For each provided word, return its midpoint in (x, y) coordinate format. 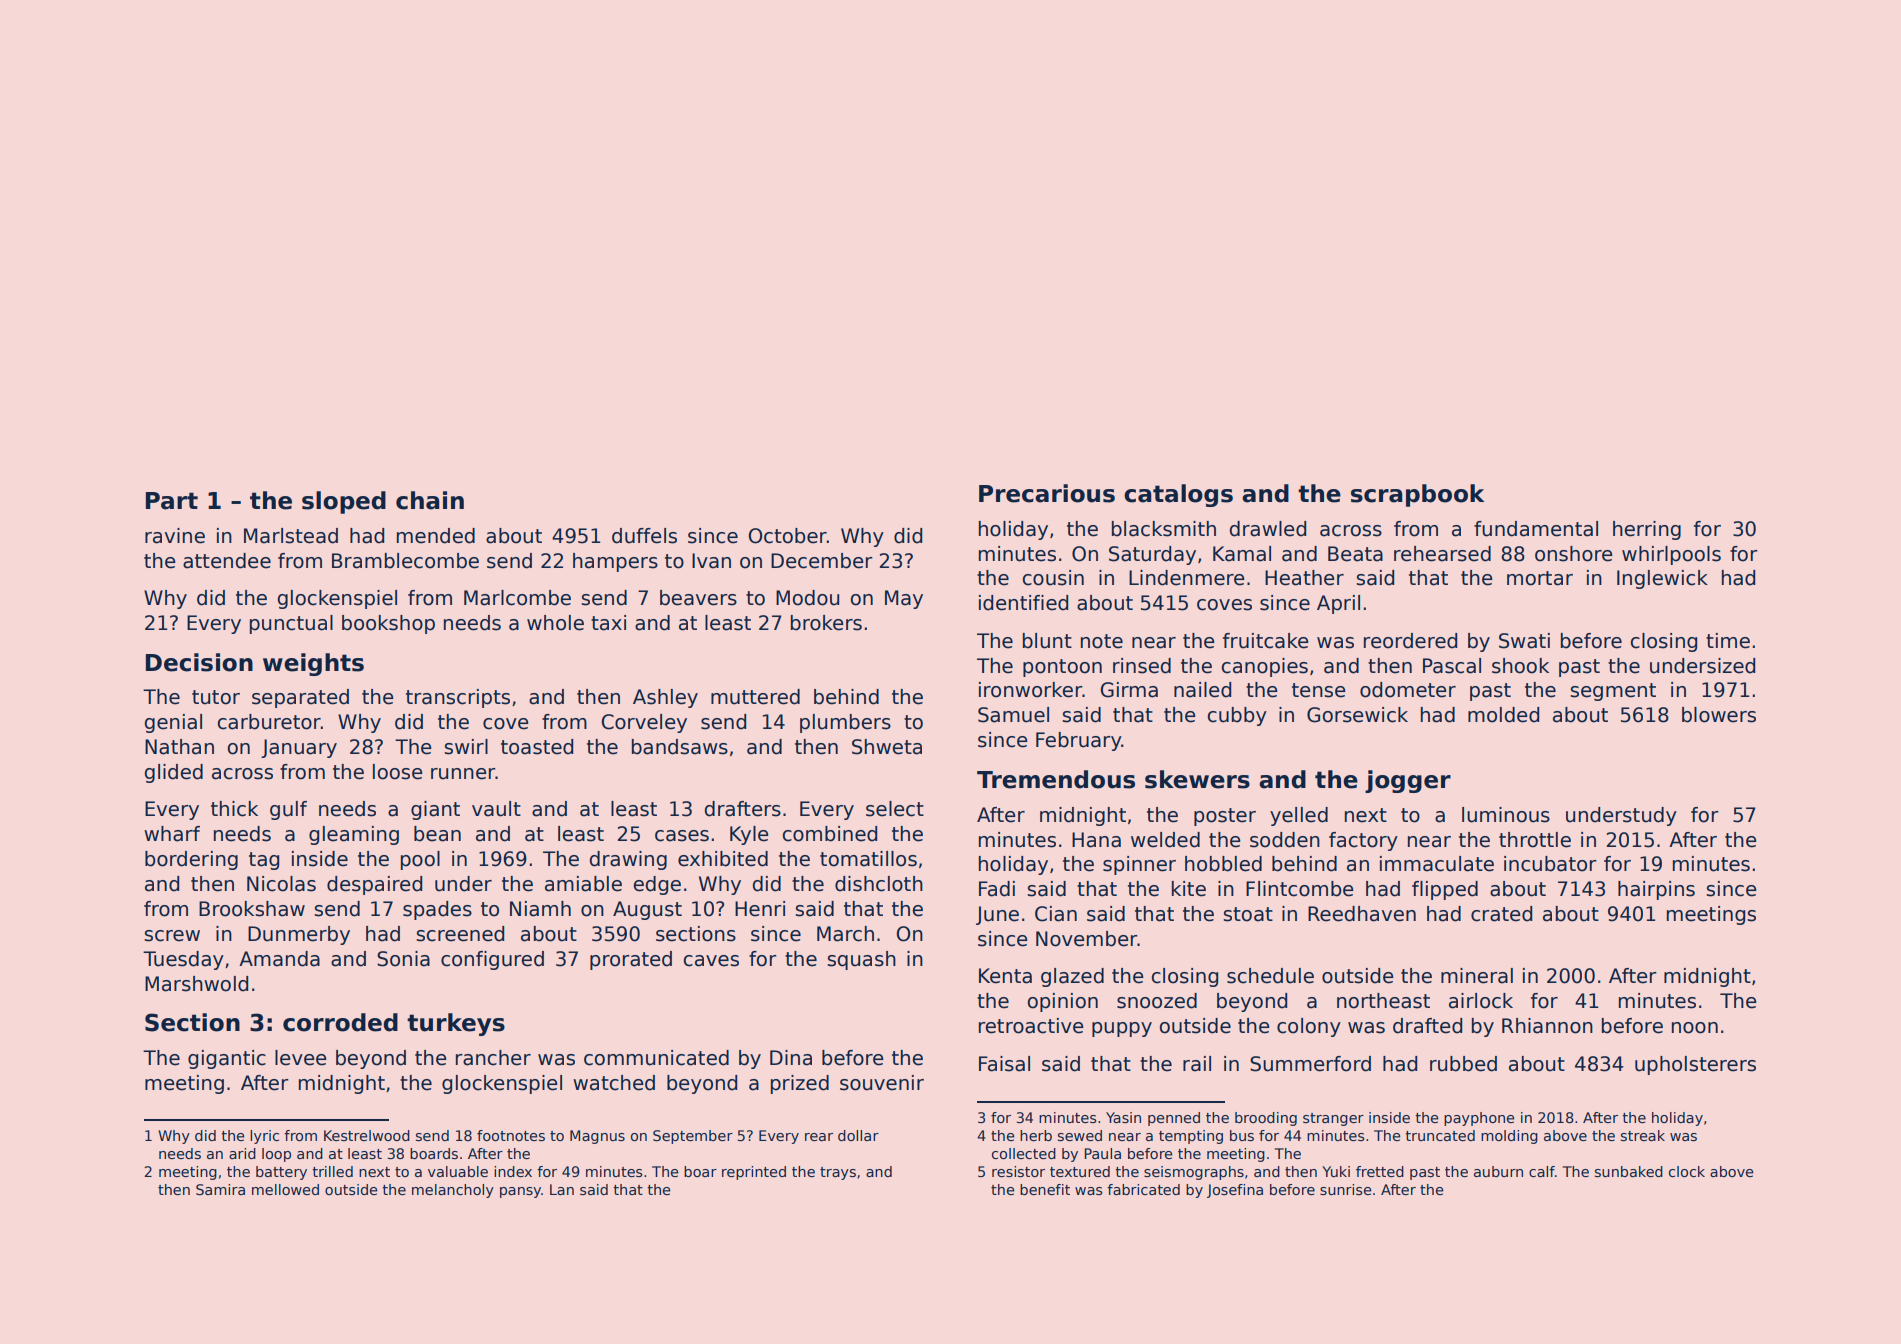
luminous (1506, 815)
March (845, 934)
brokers (826, 623)
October (788, 536)
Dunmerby (299, 935)
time (1728, 641)
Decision (199, 662)
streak (1643, 1135)
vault (496, 809)
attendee (227, 561)
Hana (1096, 840)
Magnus (597, 1137)
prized (800, 1084)
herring (1647, 530)
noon (1695, 1028)
